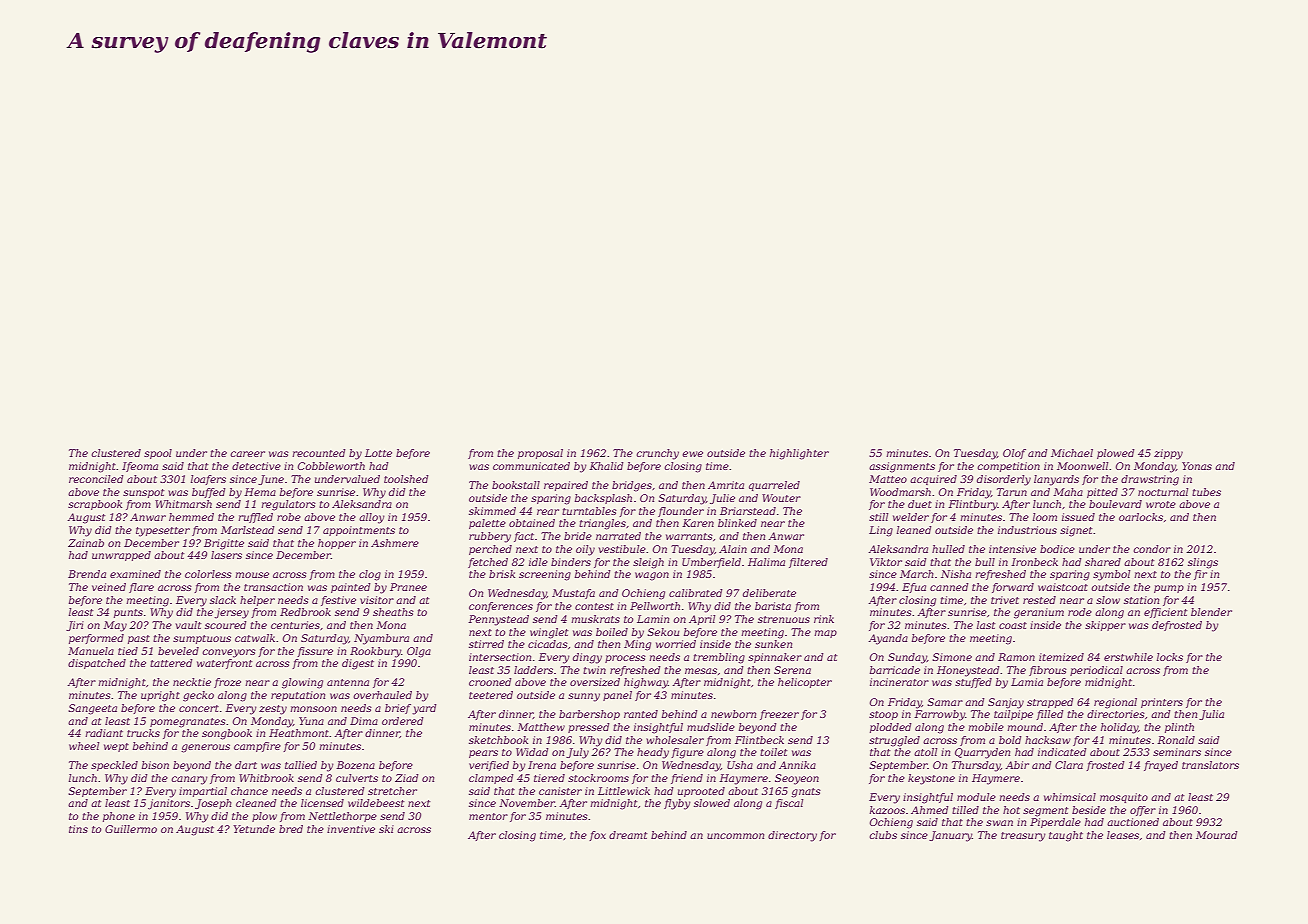 This screenshot has height=924, width=1308. I want to click on transaction, so click(273, 587).
